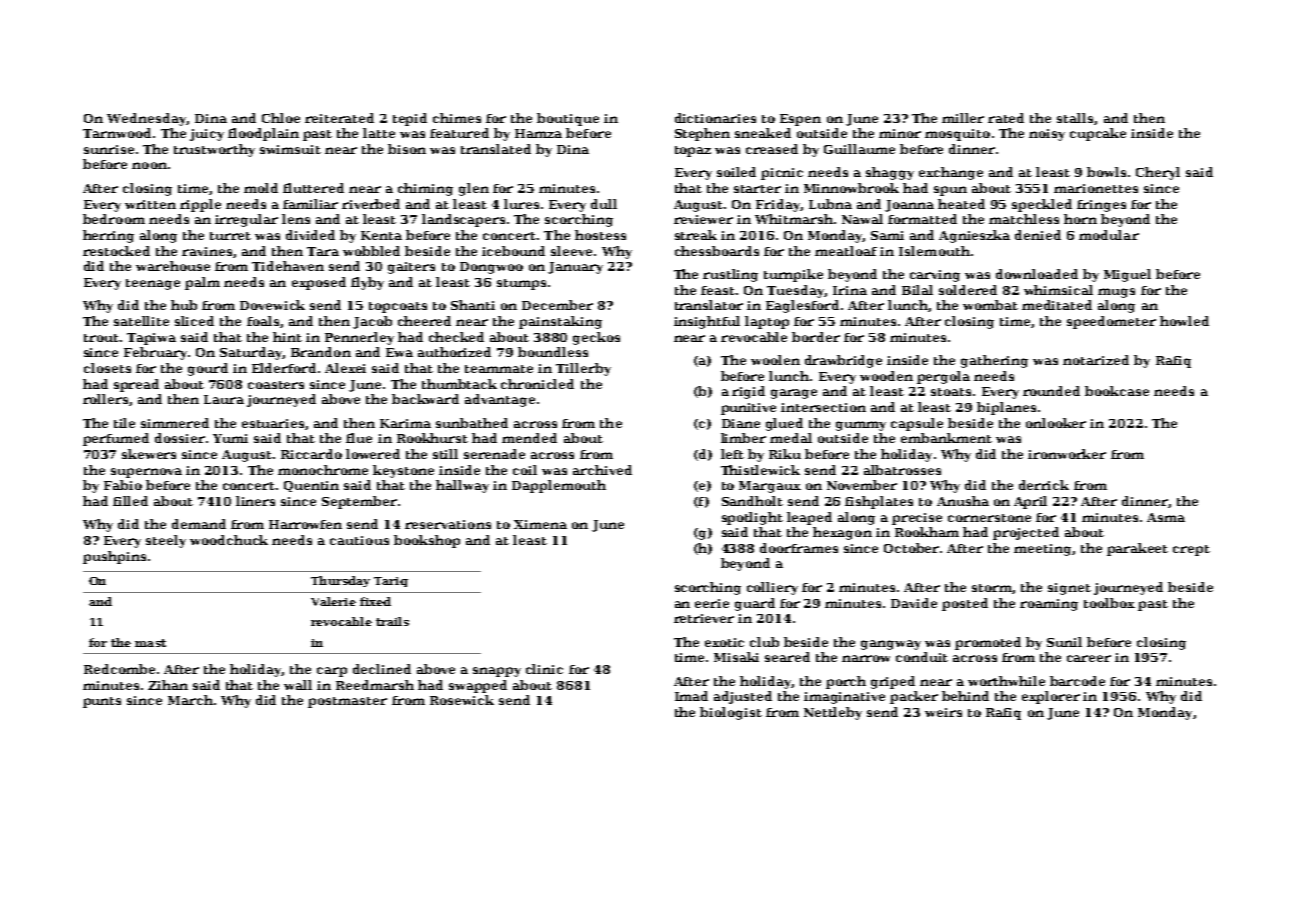 The image size is (1308, 924). Describe the element at coordinates (371, 204) in the image. I see `riverbed` at that location.
